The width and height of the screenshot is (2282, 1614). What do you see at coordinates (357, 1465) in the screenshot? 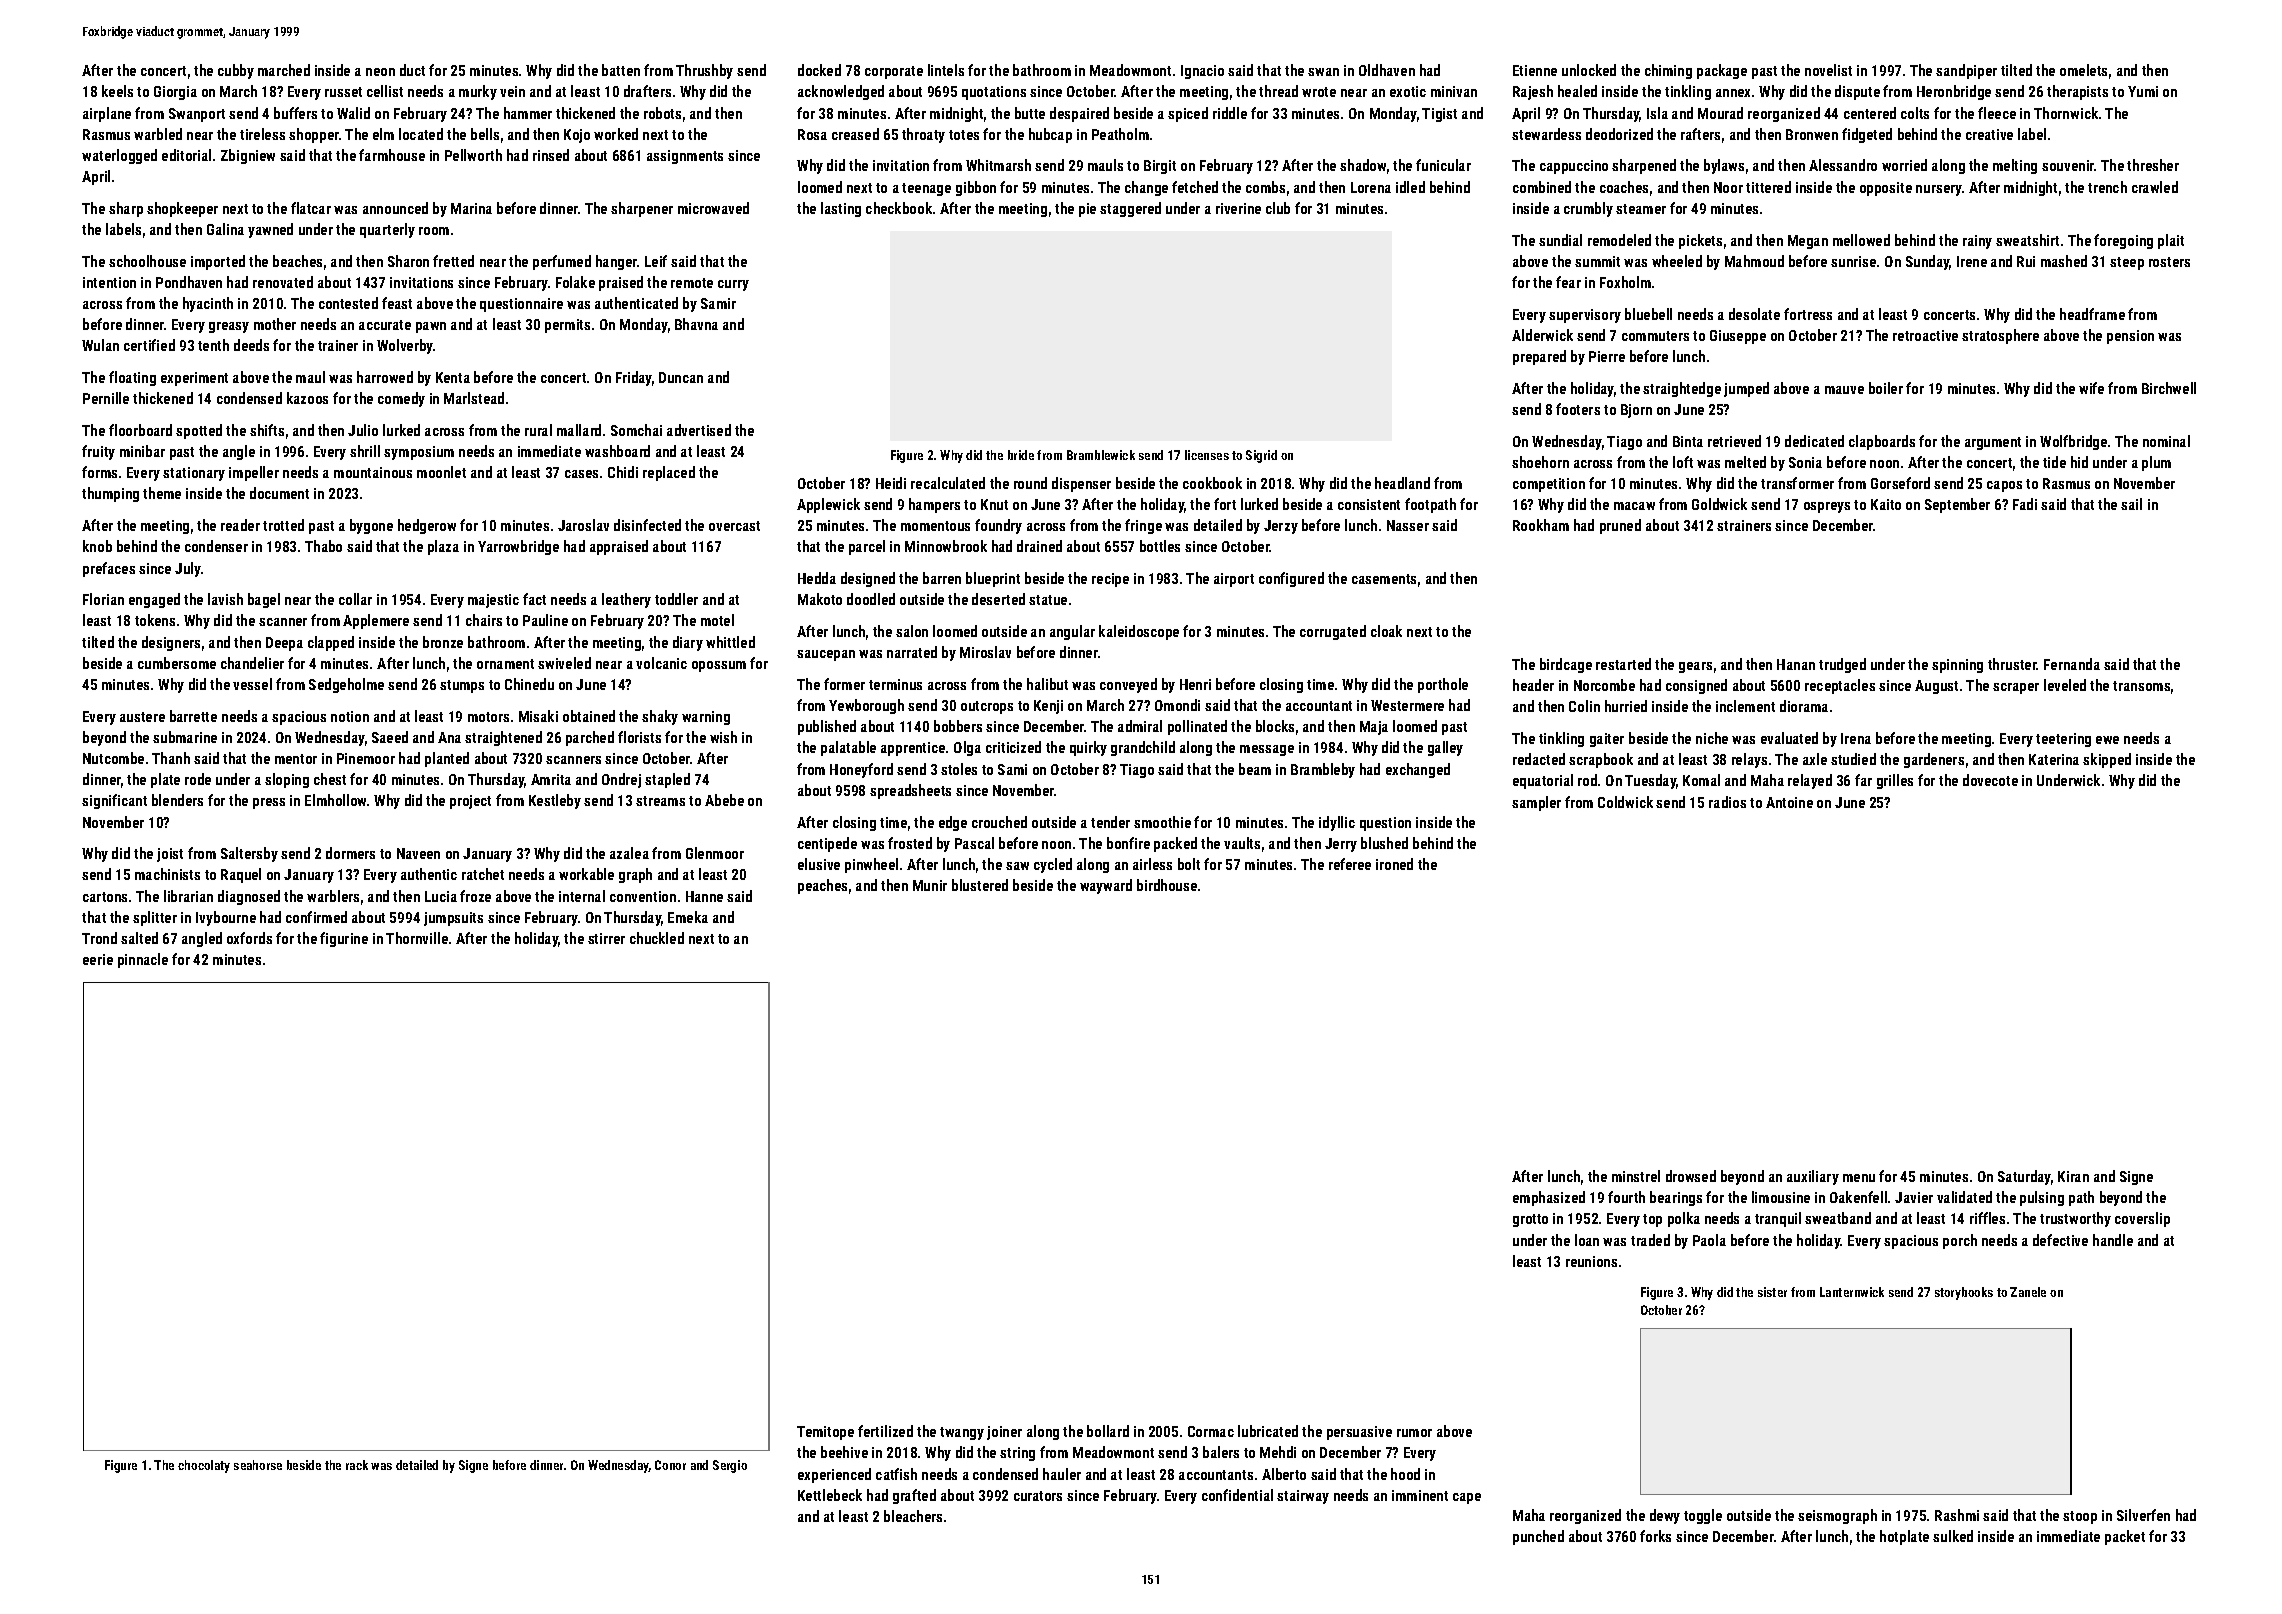
I see `rack` at bounding box center [357, 1465].
